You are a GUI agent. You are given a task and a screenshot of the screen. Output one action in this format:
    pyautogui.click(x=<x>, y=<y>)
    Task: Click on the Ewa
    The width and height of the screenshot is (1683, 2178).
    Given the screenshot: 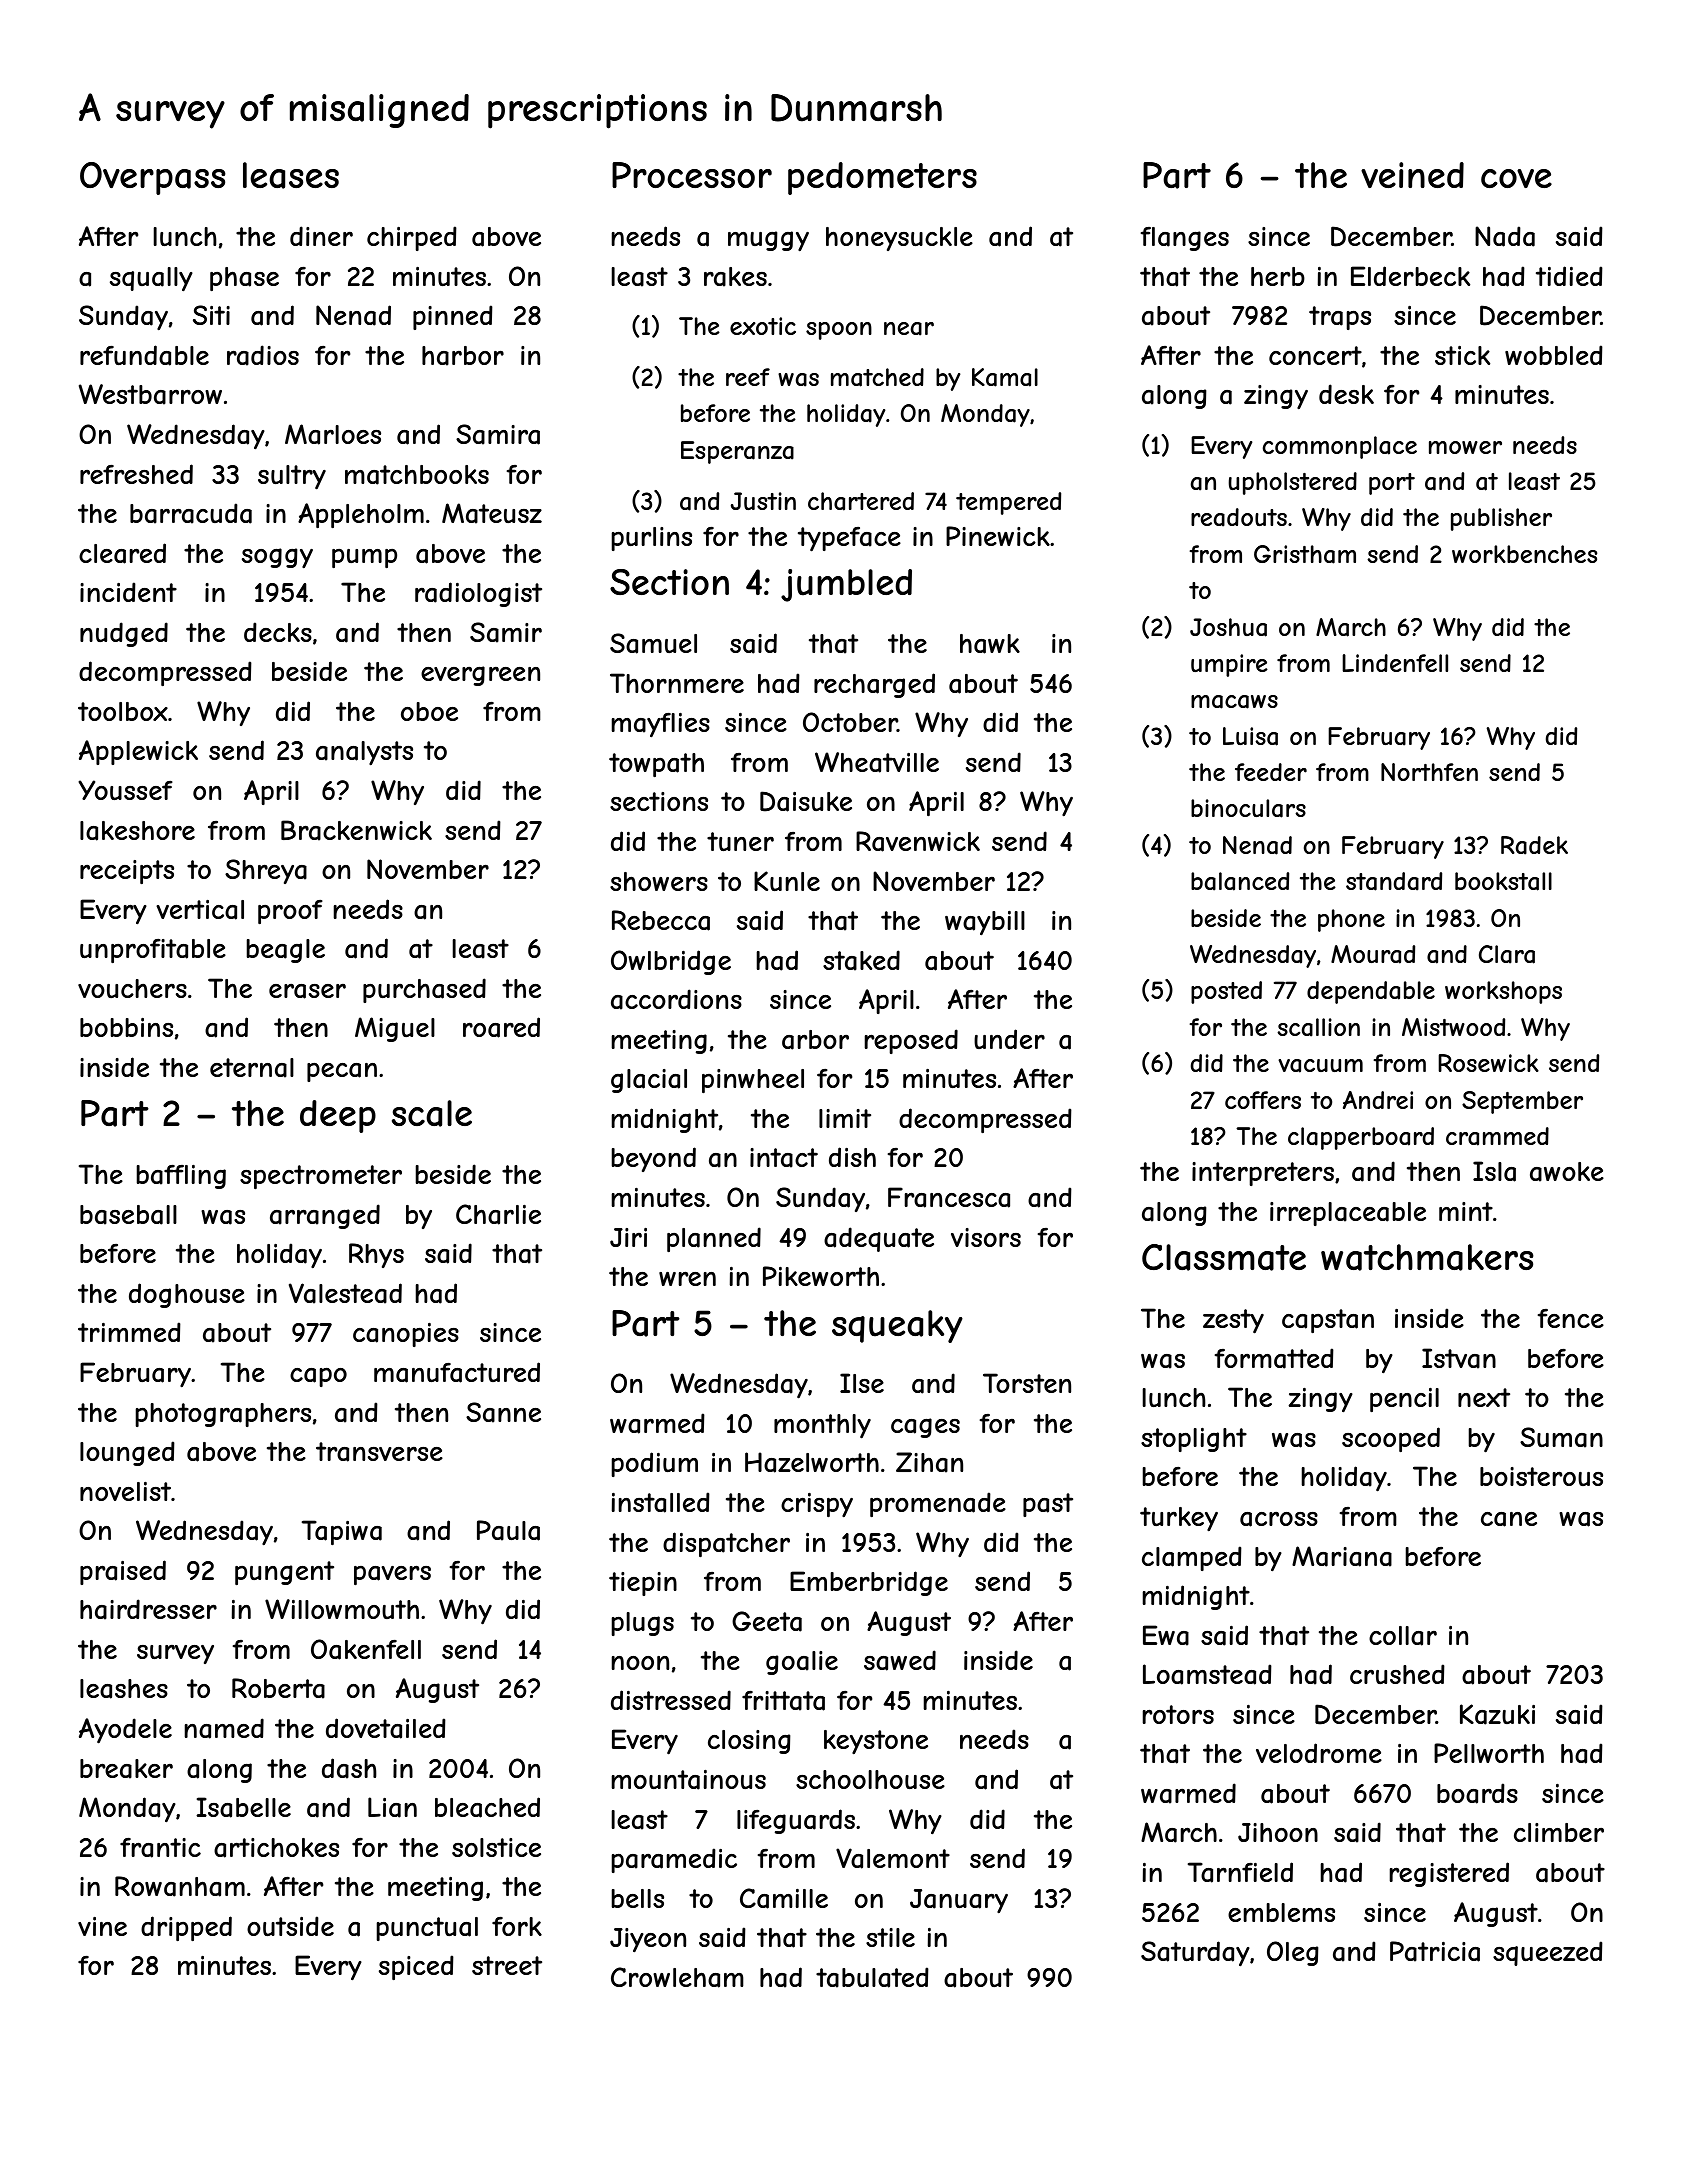 What is the action you would take?
    pyautogui.click(x=1166, y=1635)
